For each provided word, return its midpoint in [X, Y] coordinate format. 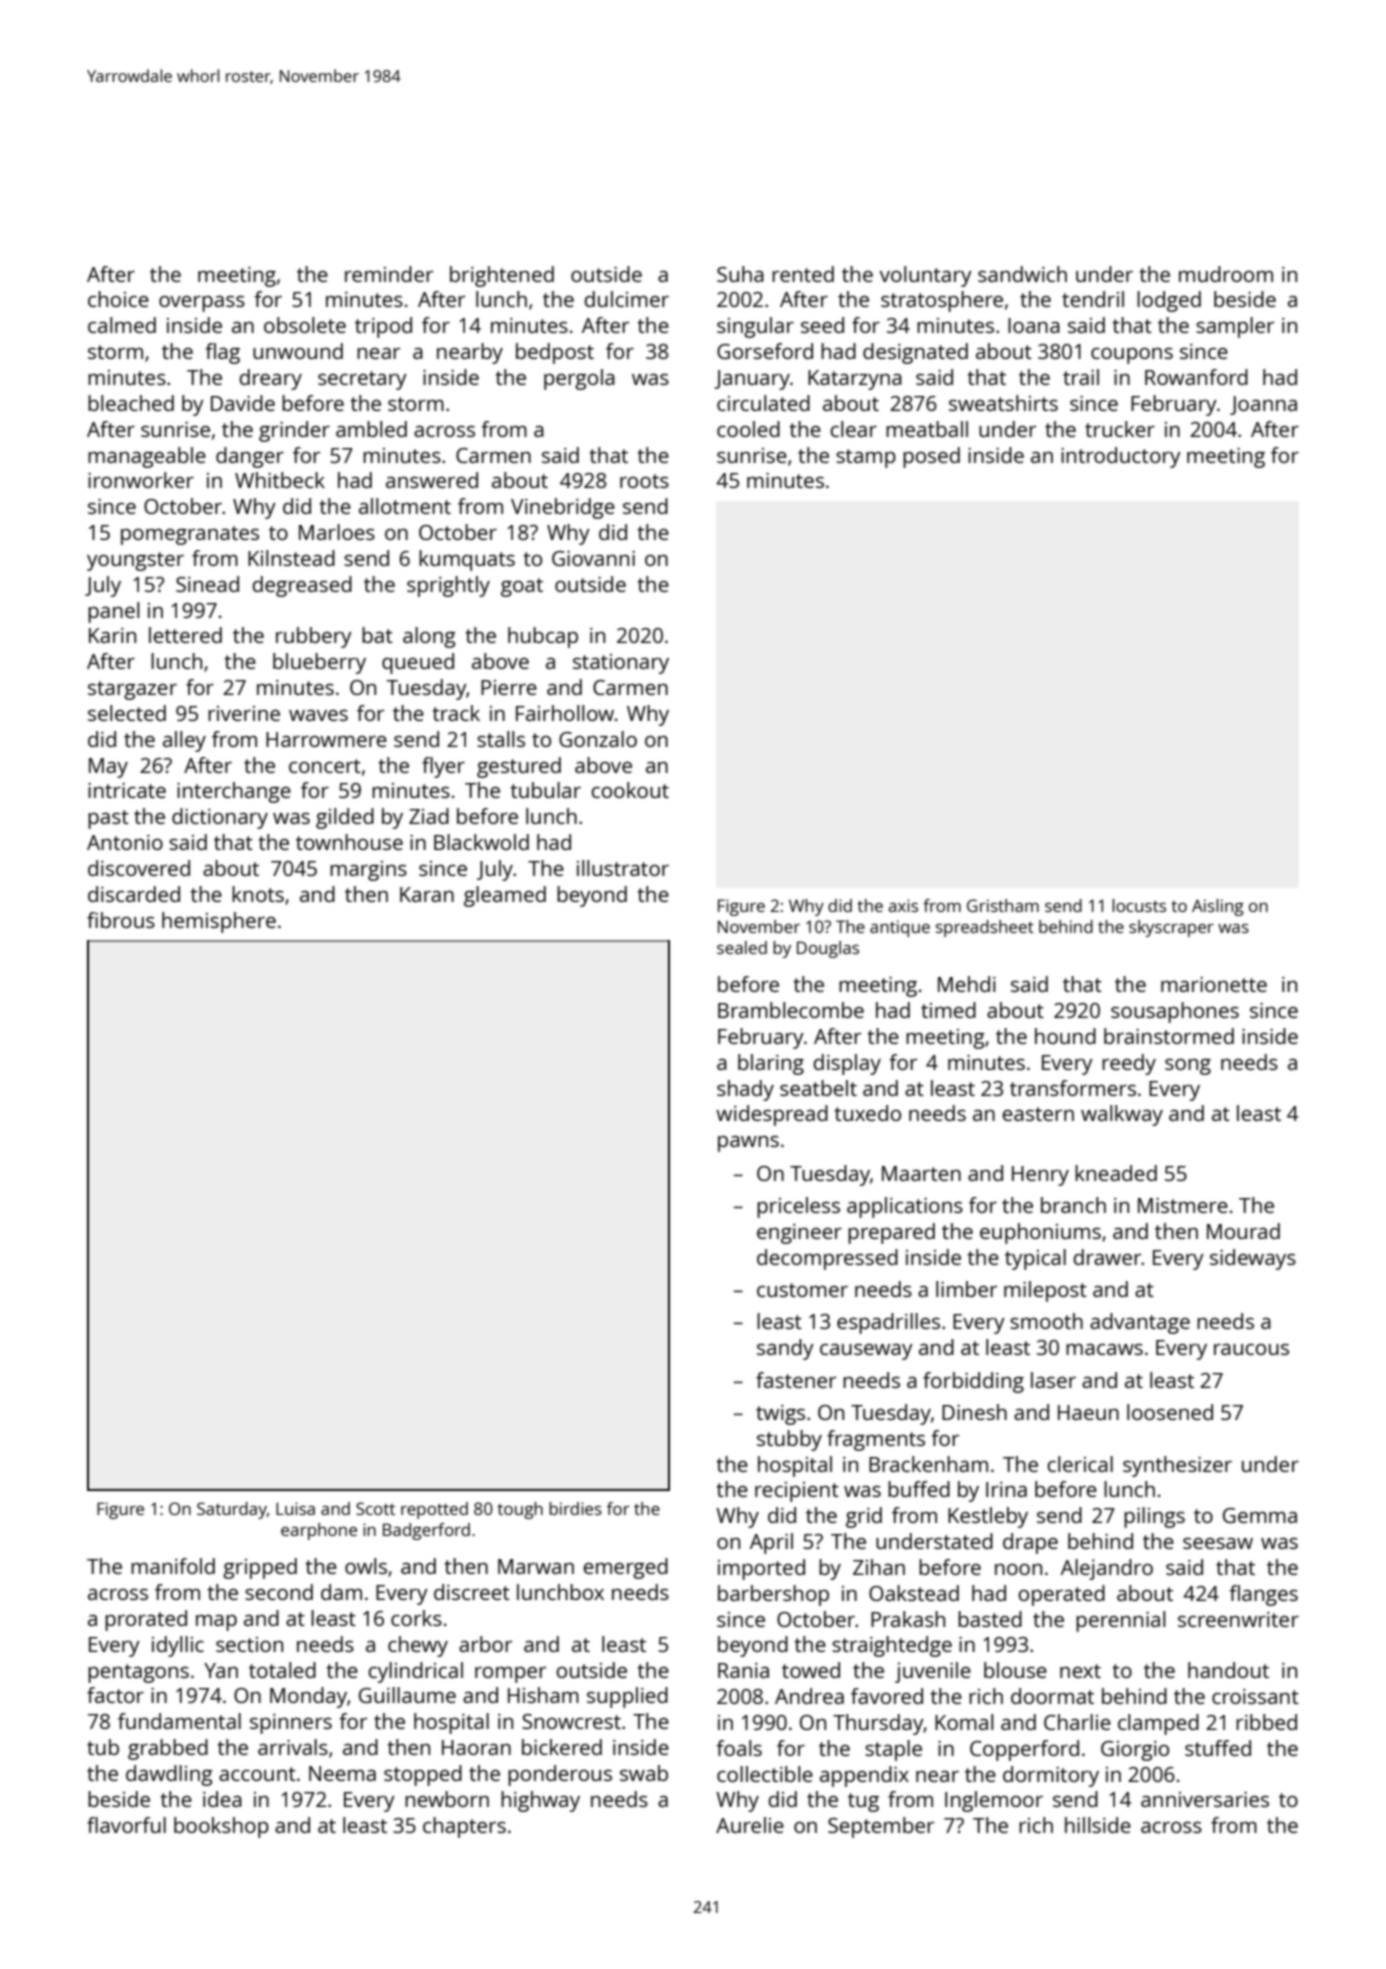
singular [755, 327]
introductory [1121, 457]
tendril [1093, 299]
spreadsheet [985, 928]
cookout [630, 790]
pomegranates [190, 535]
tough [520, 1510]
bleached [131, 403]
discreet [472, 1592]
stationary [621, 664]
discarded [134, 894]
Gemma [1260, 1515]
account [257, 1774]
